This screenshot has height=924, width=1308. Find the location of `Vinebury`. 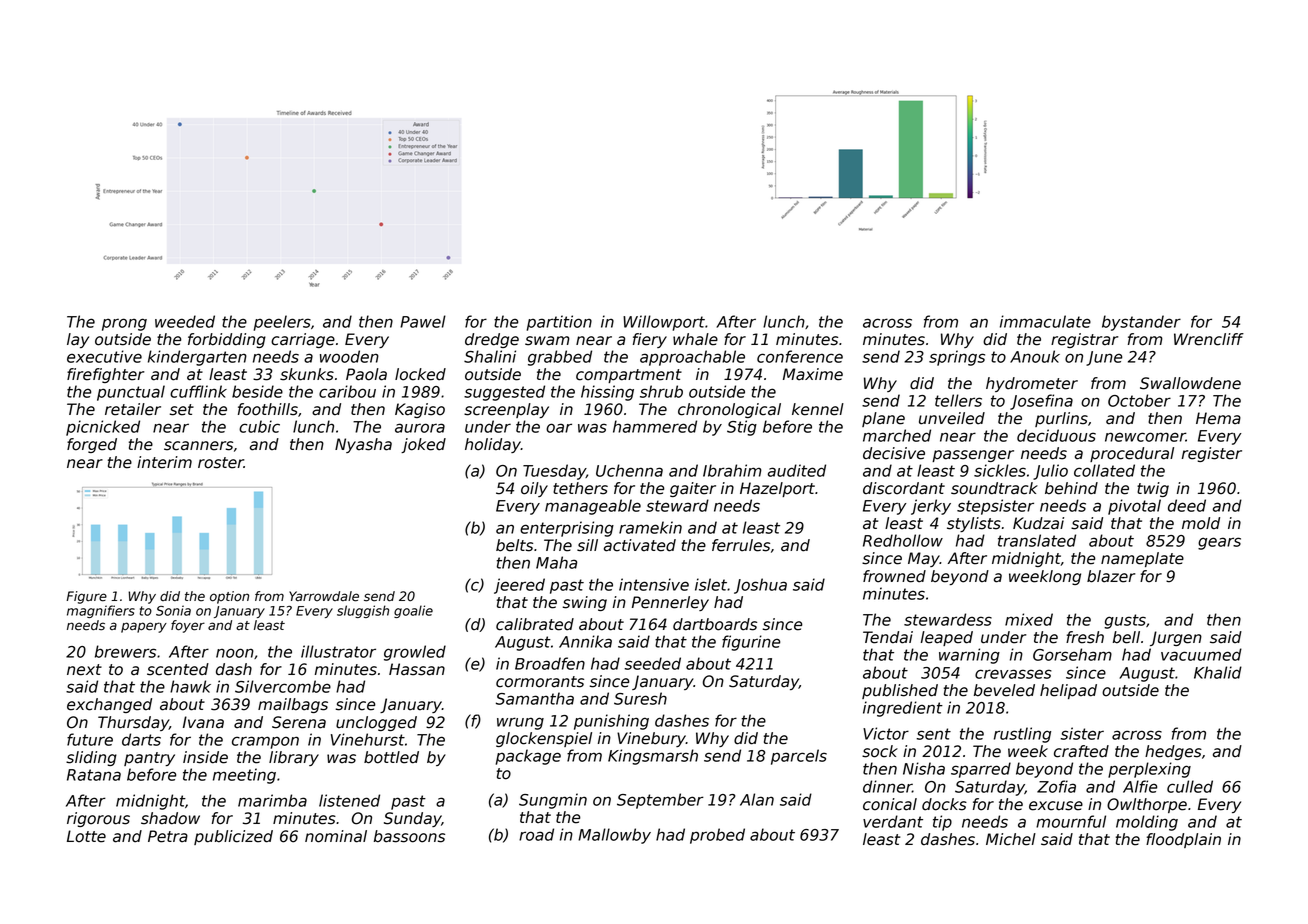

Vinebury is located at coordinates (651, 739).
